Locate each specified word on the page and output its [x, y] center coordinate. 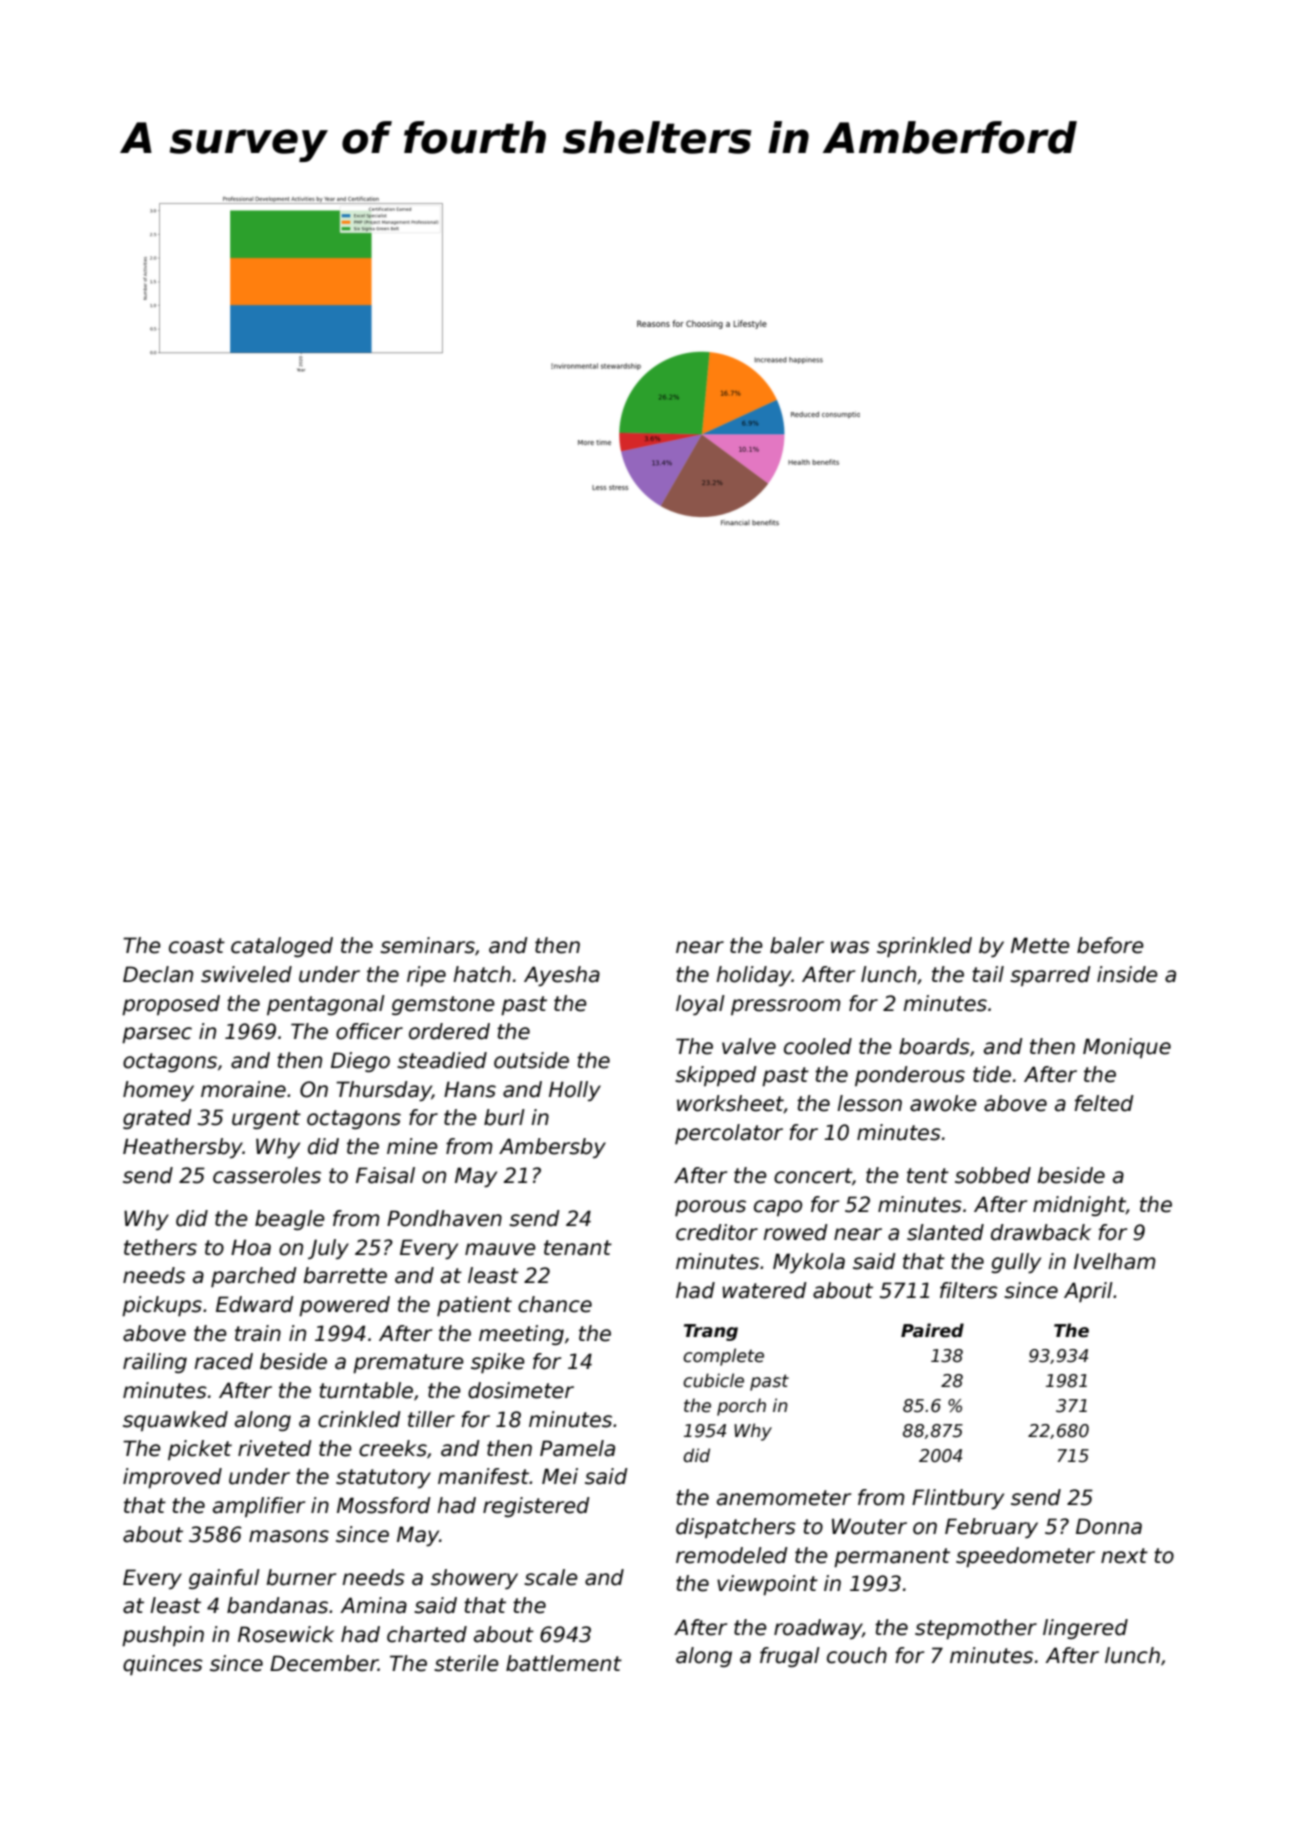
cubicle [713, 1380]
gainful [224, 1579]
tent [928, 1176]
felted [1104, 1103]
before [1110, 945]
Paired [932, 1330]
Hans [470, 1089]
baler [797, 945]
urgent [266, 1119]
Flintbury [958, 1499]
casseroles [267, 1175]
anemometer [784, 1498]
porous [710, 1208]
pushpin [163, 1636]
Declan [158, 974]
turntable [366, 1390]
